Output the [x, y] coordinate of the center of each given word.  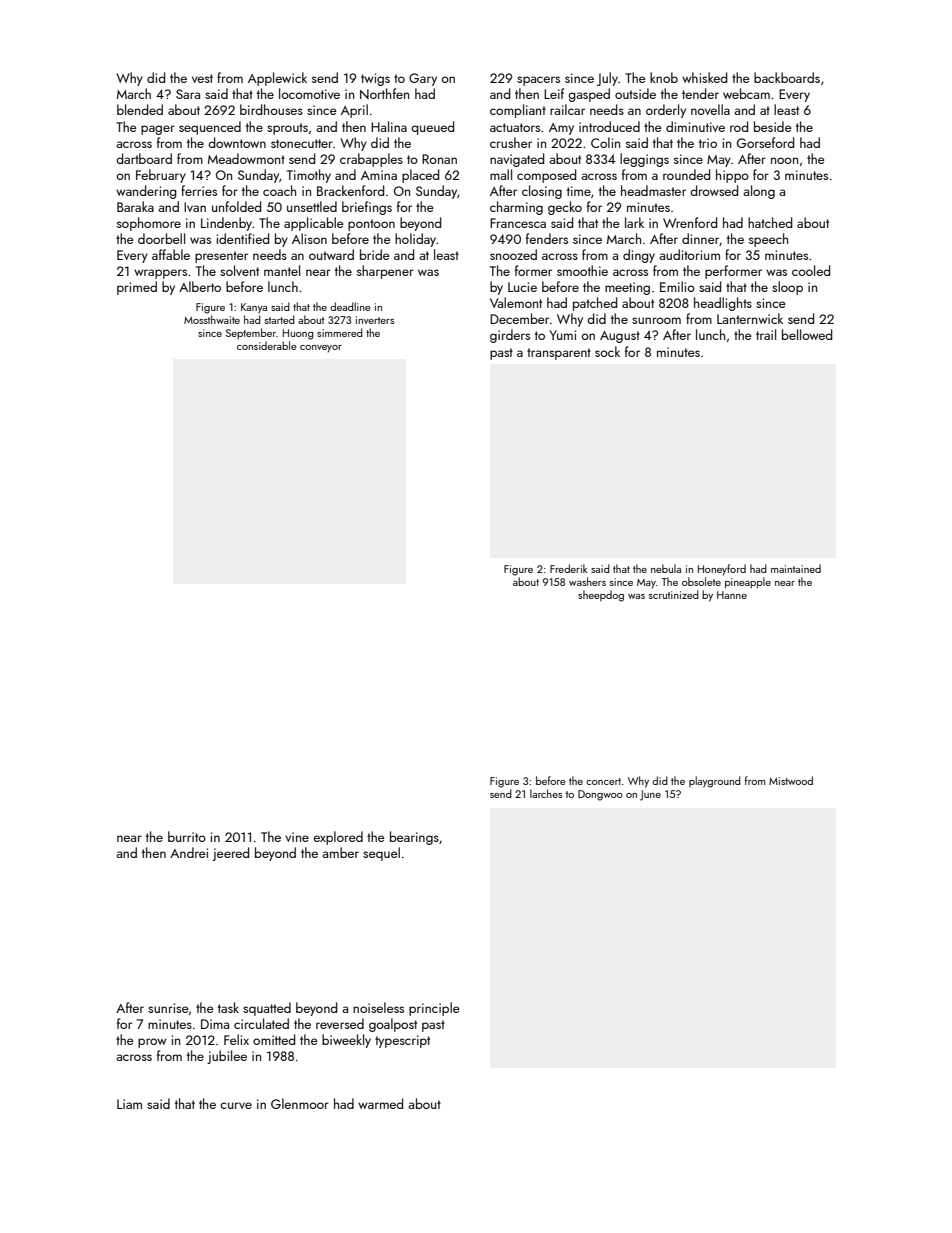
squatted [267, 1009]
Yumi [562, 335]
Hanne [732, 595]
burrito [187, 836]
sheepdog [601, 596]
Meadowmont [246, 158]
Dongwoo [600, 795]
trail [766, 334]
